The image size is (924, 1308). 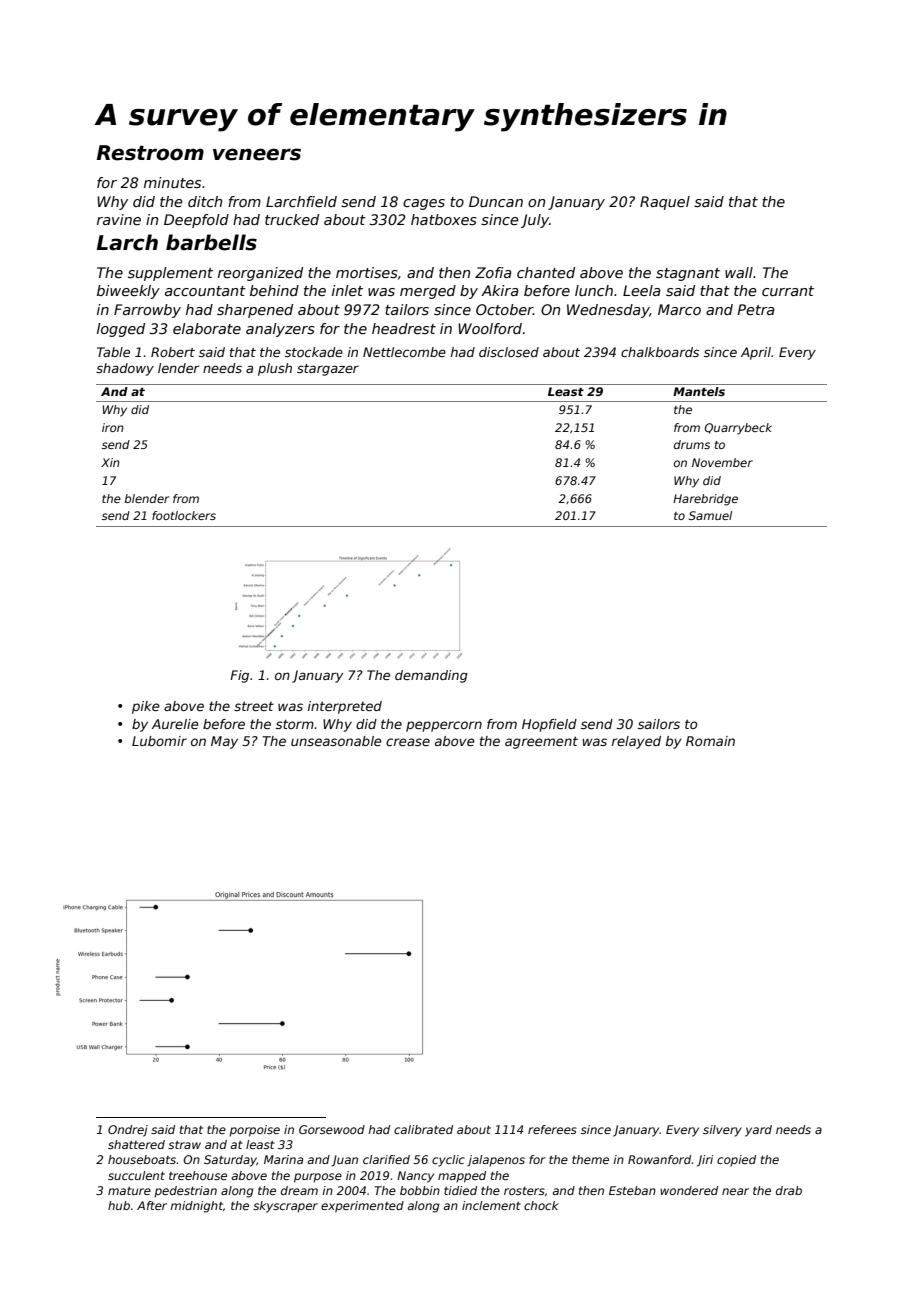 What do you see at coordinates (705, 500) in the screenshot?
I see `Harebridge` at bounding box center [705, 500].
